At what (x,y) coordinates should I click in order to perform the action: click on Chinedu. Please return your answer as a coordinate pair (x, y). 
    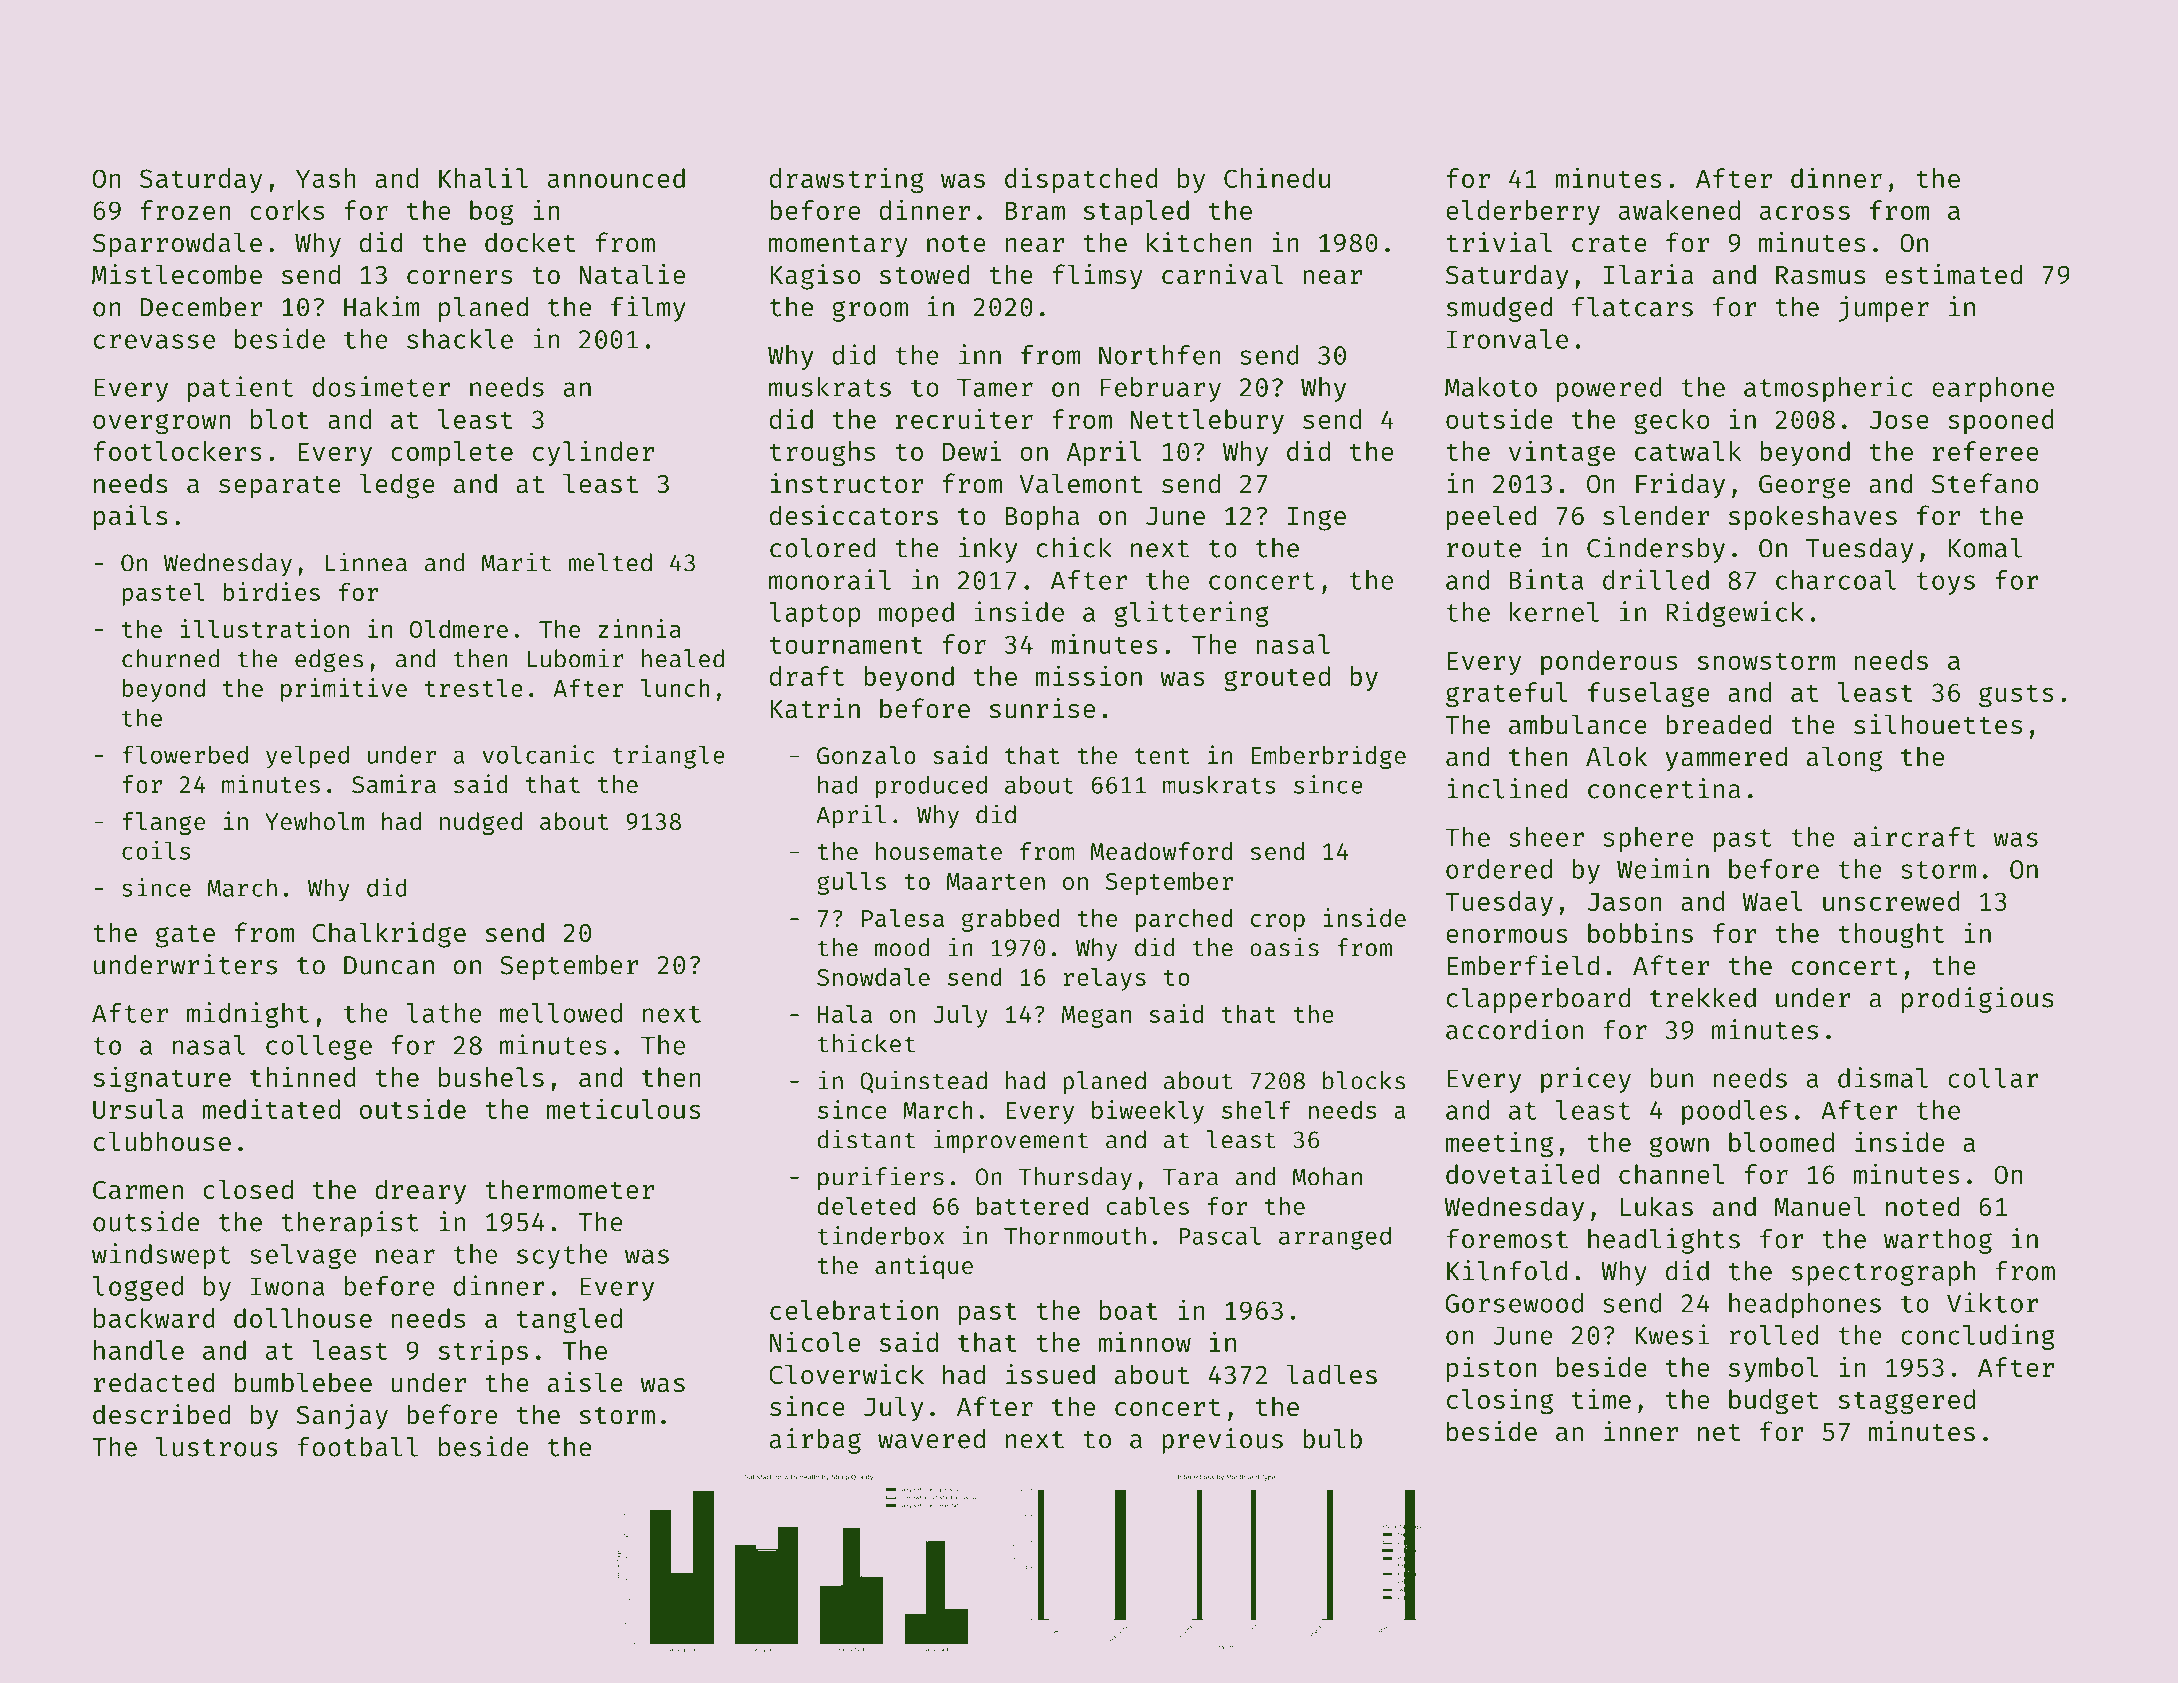
    Looking at the image, I should click on (1277, 177).
